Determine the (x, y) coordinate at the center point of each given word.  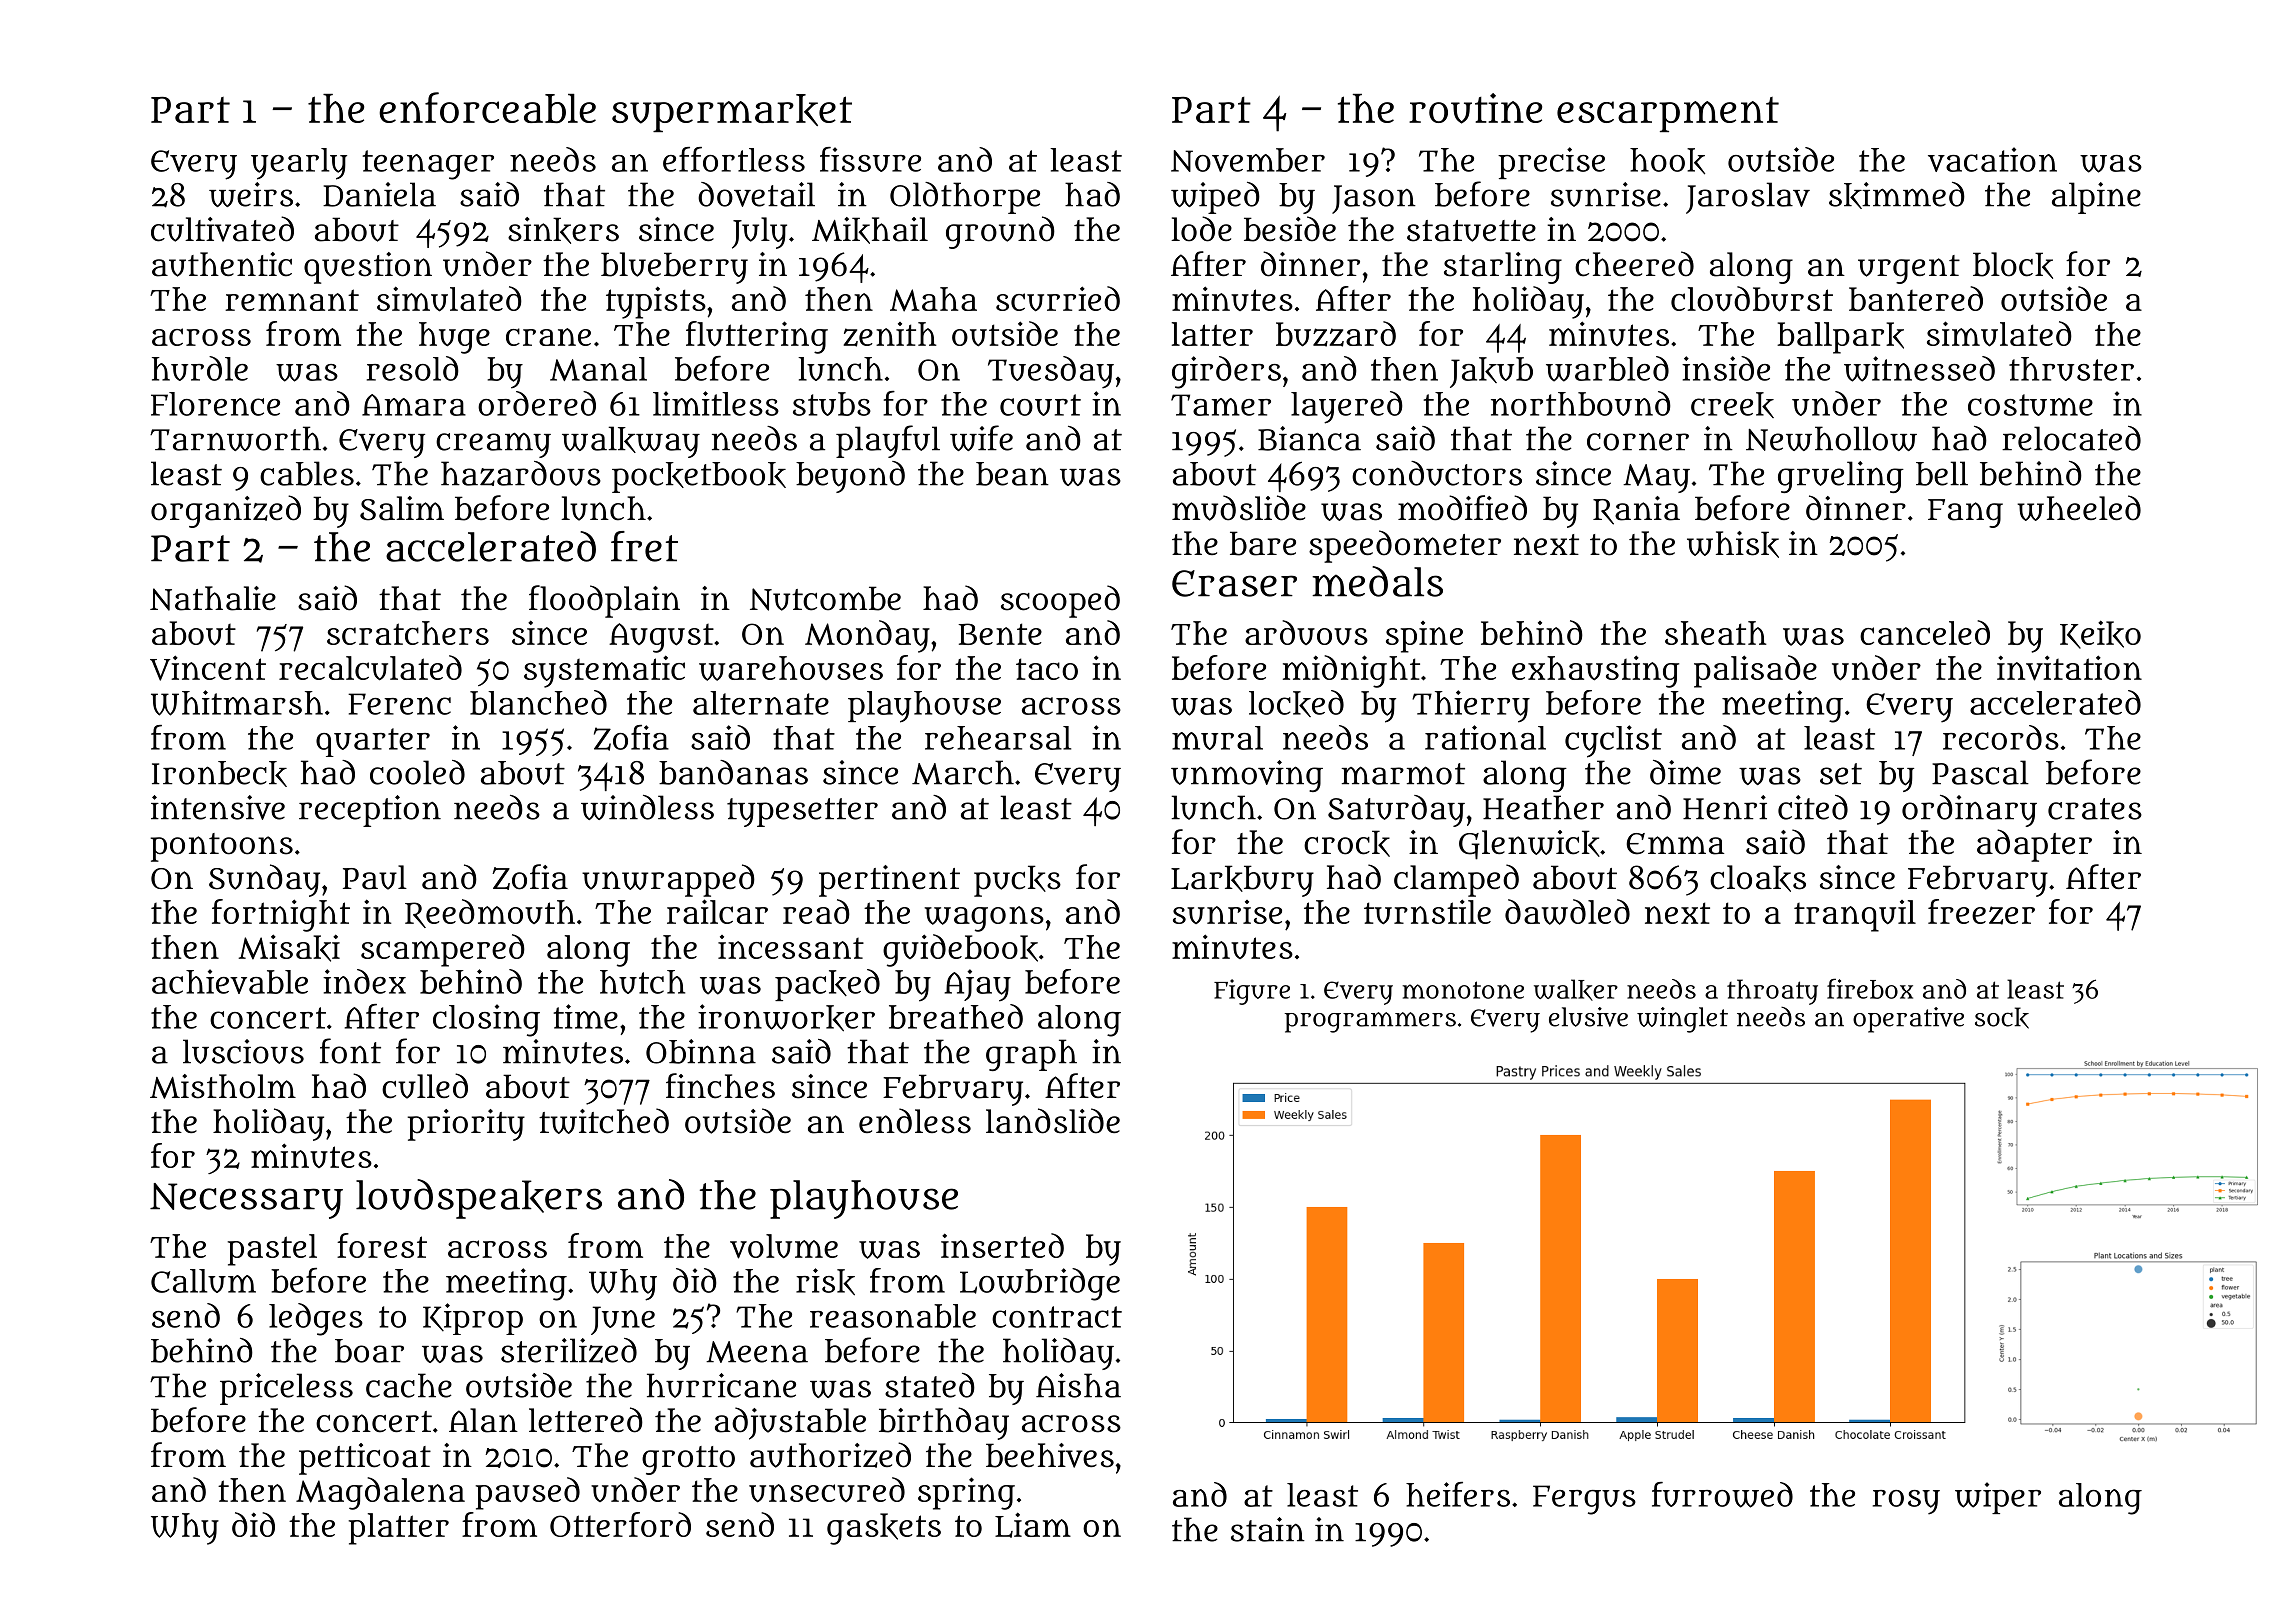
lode (1201, 229)
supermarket (732, 113)
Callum (203, 1281)
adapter (2034, 845)
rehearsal (998, 738)
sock (2002, 1018)
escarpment (1668, 114)
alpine (2096, 198)
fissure (870, 159)
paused (528, 1493)
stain (1268, 1529)
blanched (538, 702)
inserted (1002, 1245)
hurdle (200, 368)
